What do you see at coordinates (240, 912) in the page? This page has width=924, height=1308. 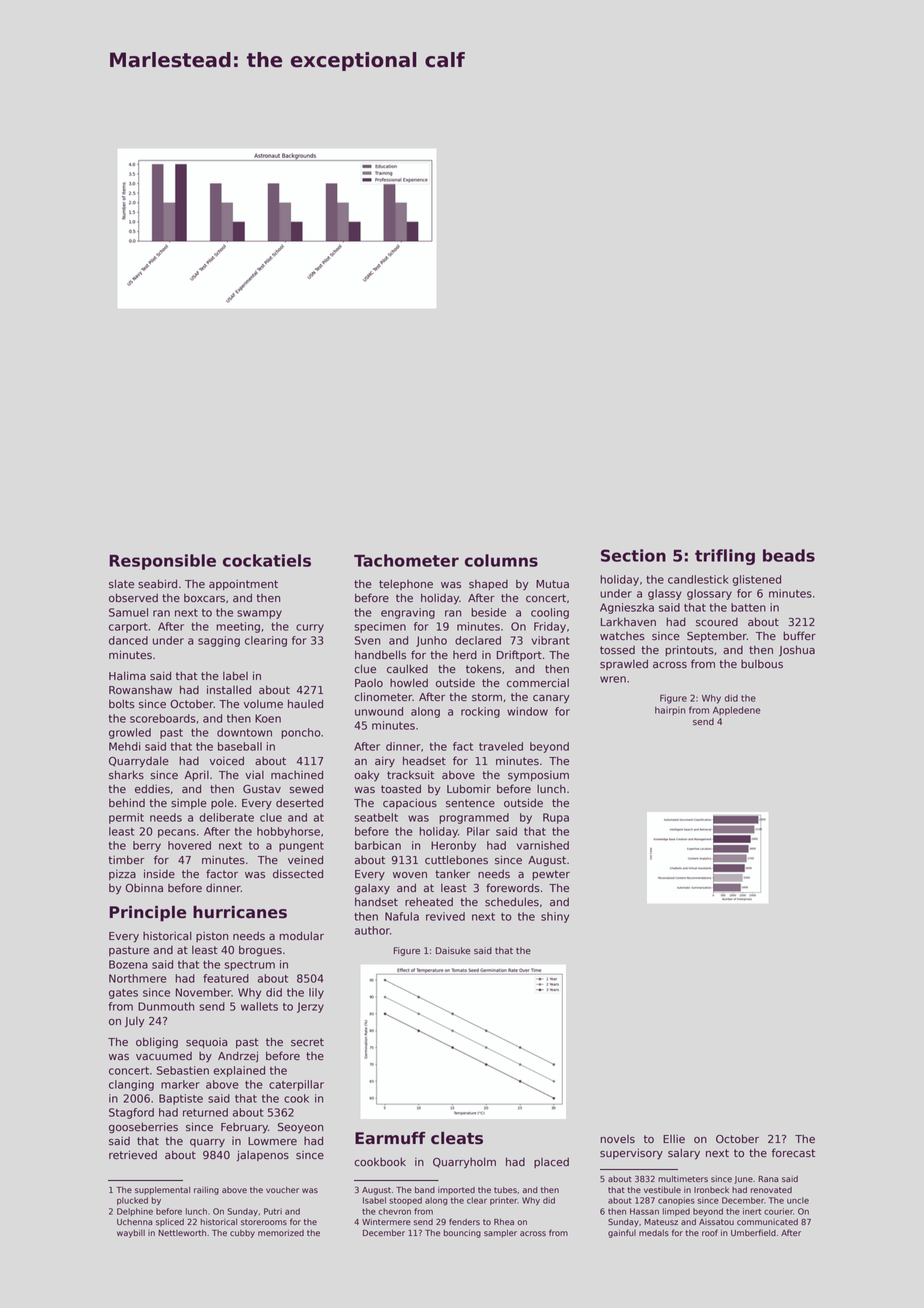 I see `hurricanes` at bounding box center [240, 912].
